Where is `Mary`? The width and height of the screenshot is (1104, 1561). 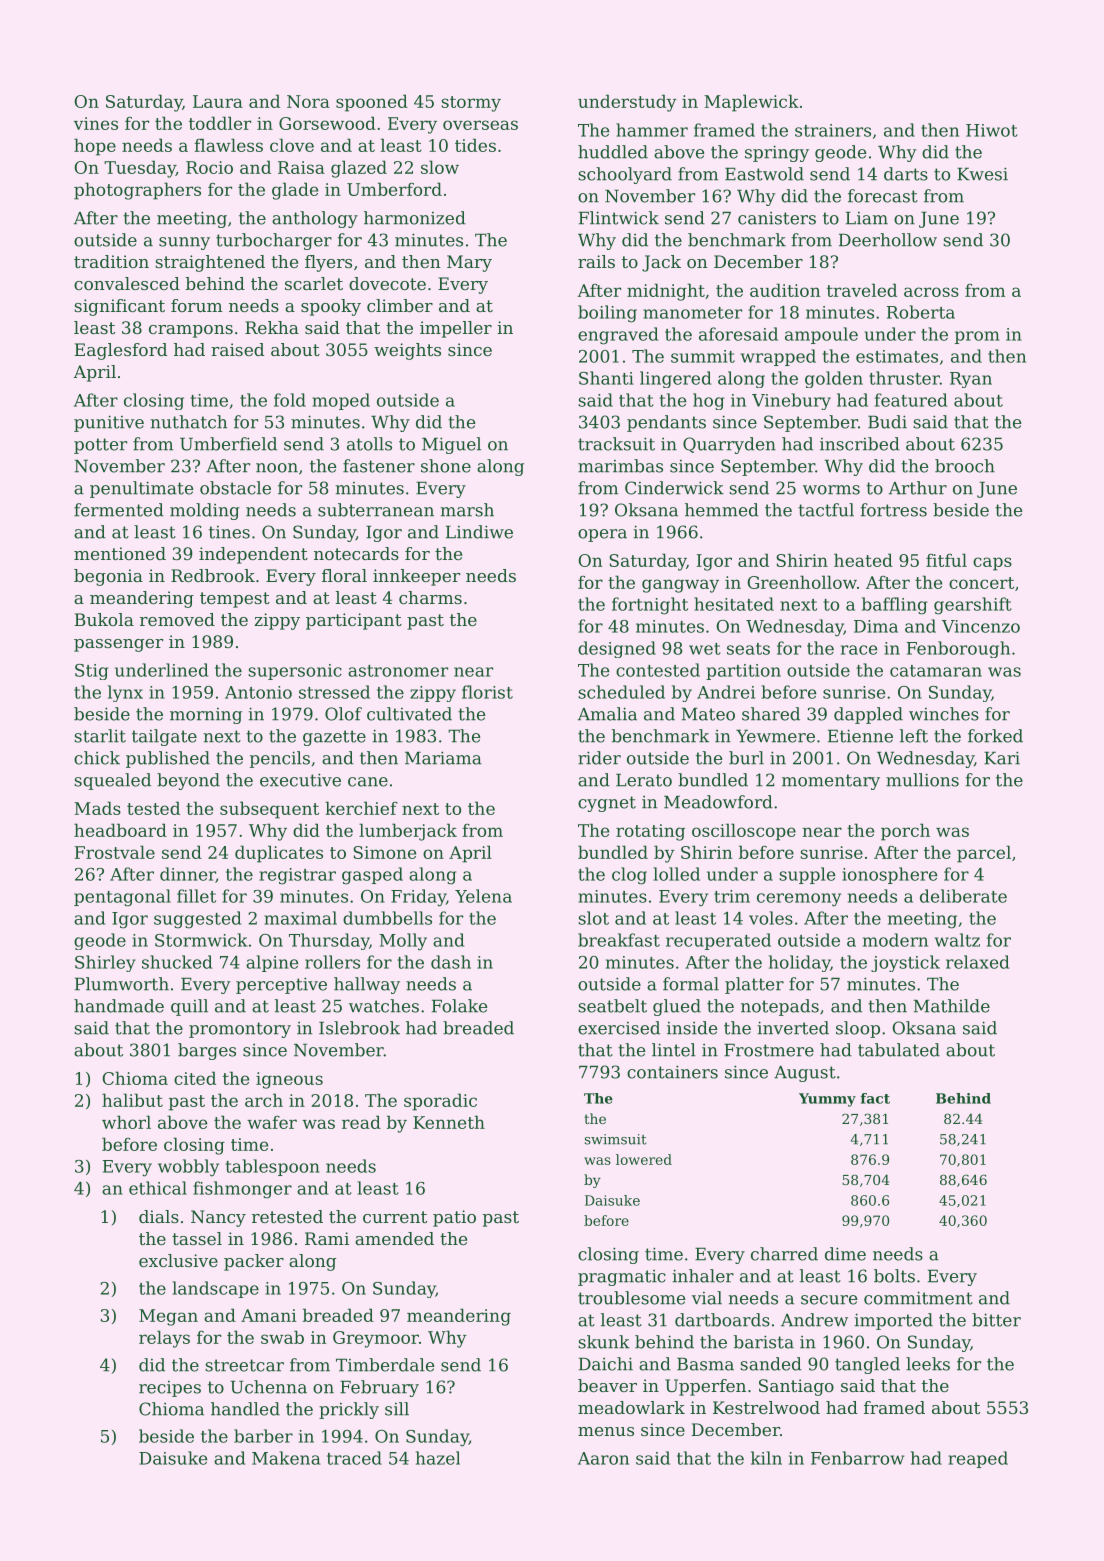 Mary is located at coordinates (469, 263).
